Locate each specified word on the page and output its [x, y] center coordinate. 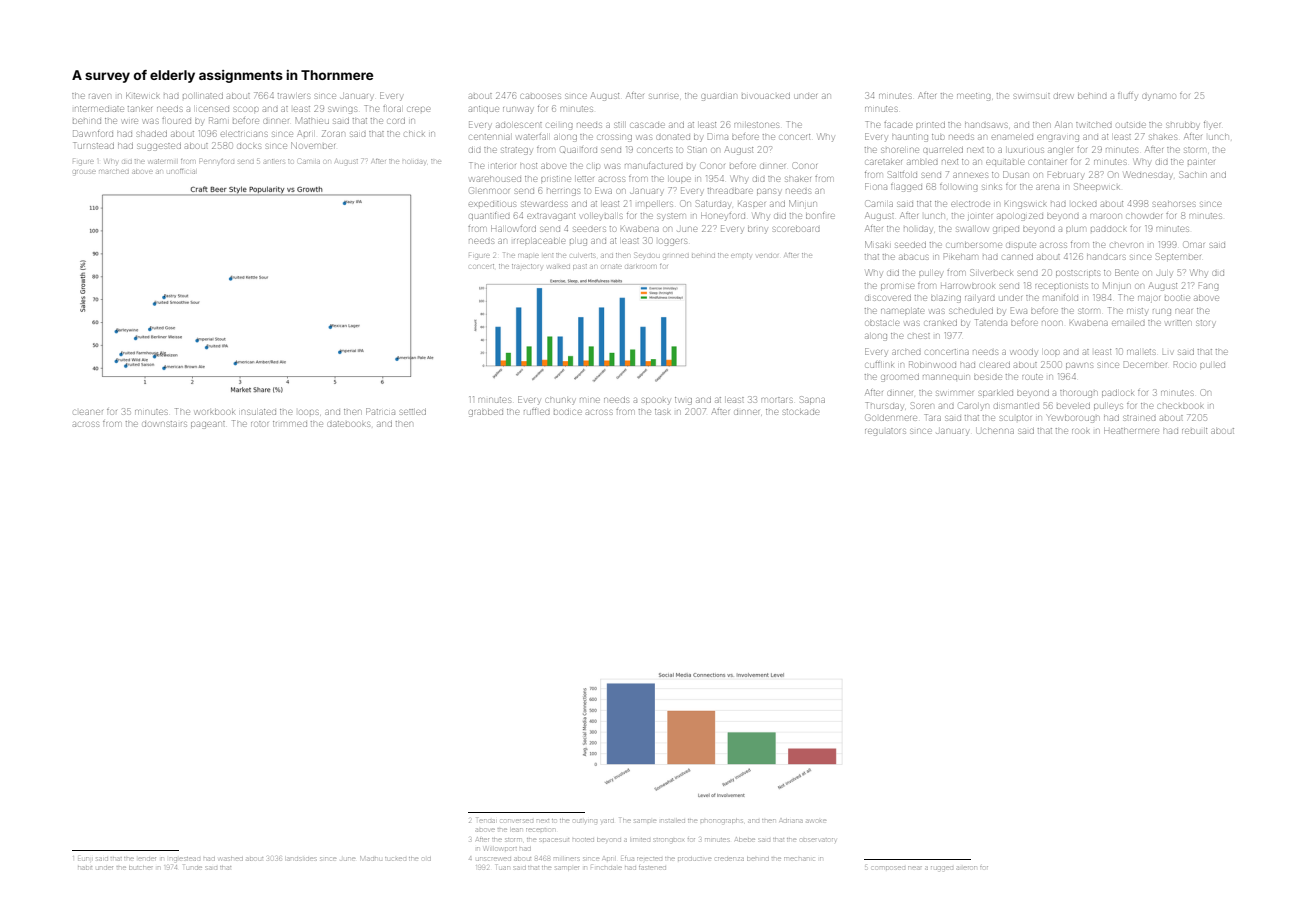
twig [683, 401]
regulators [885, 432]
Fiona [876, 186]
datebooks [349, 424]
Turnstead [94, 145]
